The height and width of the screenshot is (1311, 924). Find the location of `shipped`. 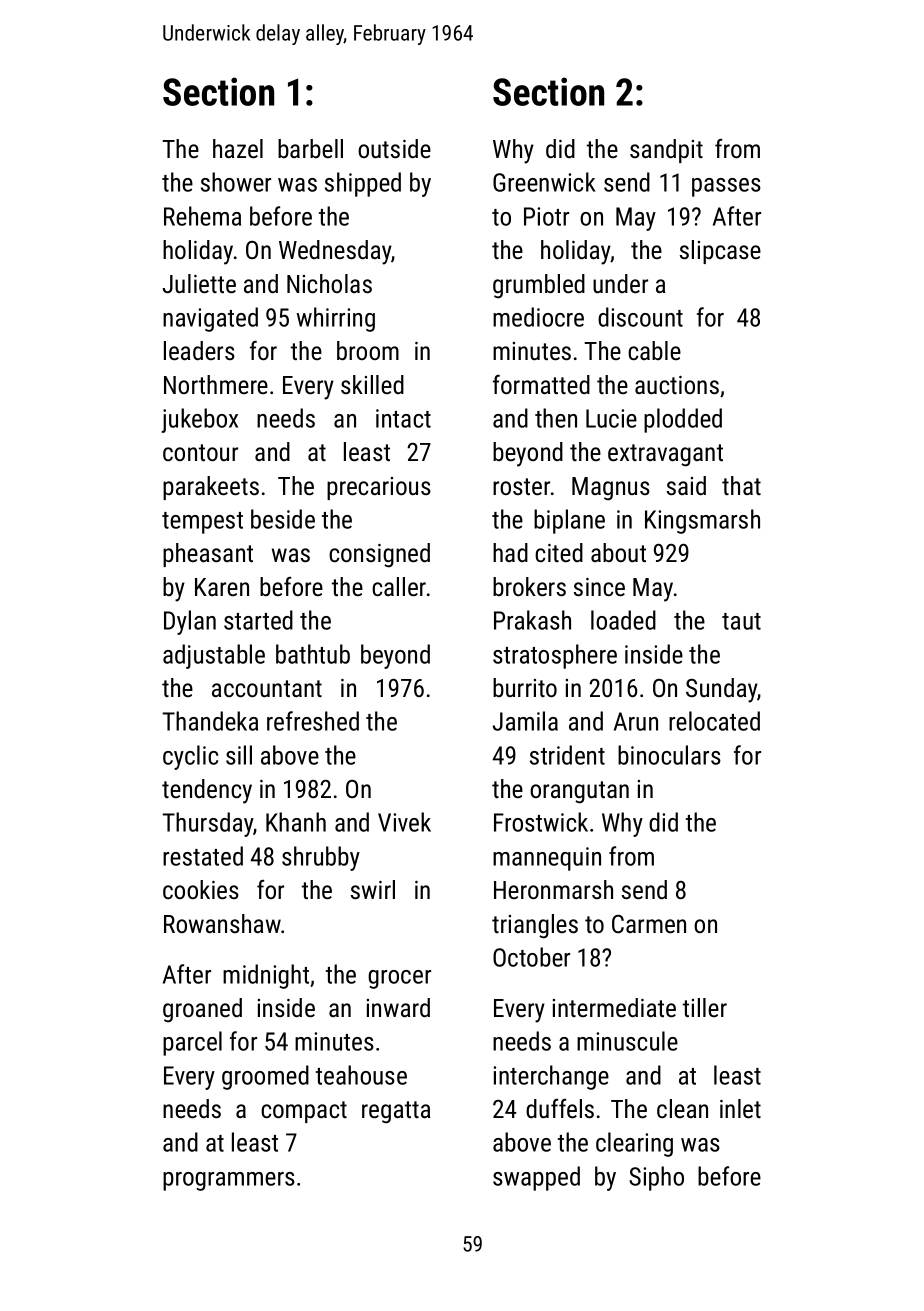

shipped is located at coordinates (363, 184).
